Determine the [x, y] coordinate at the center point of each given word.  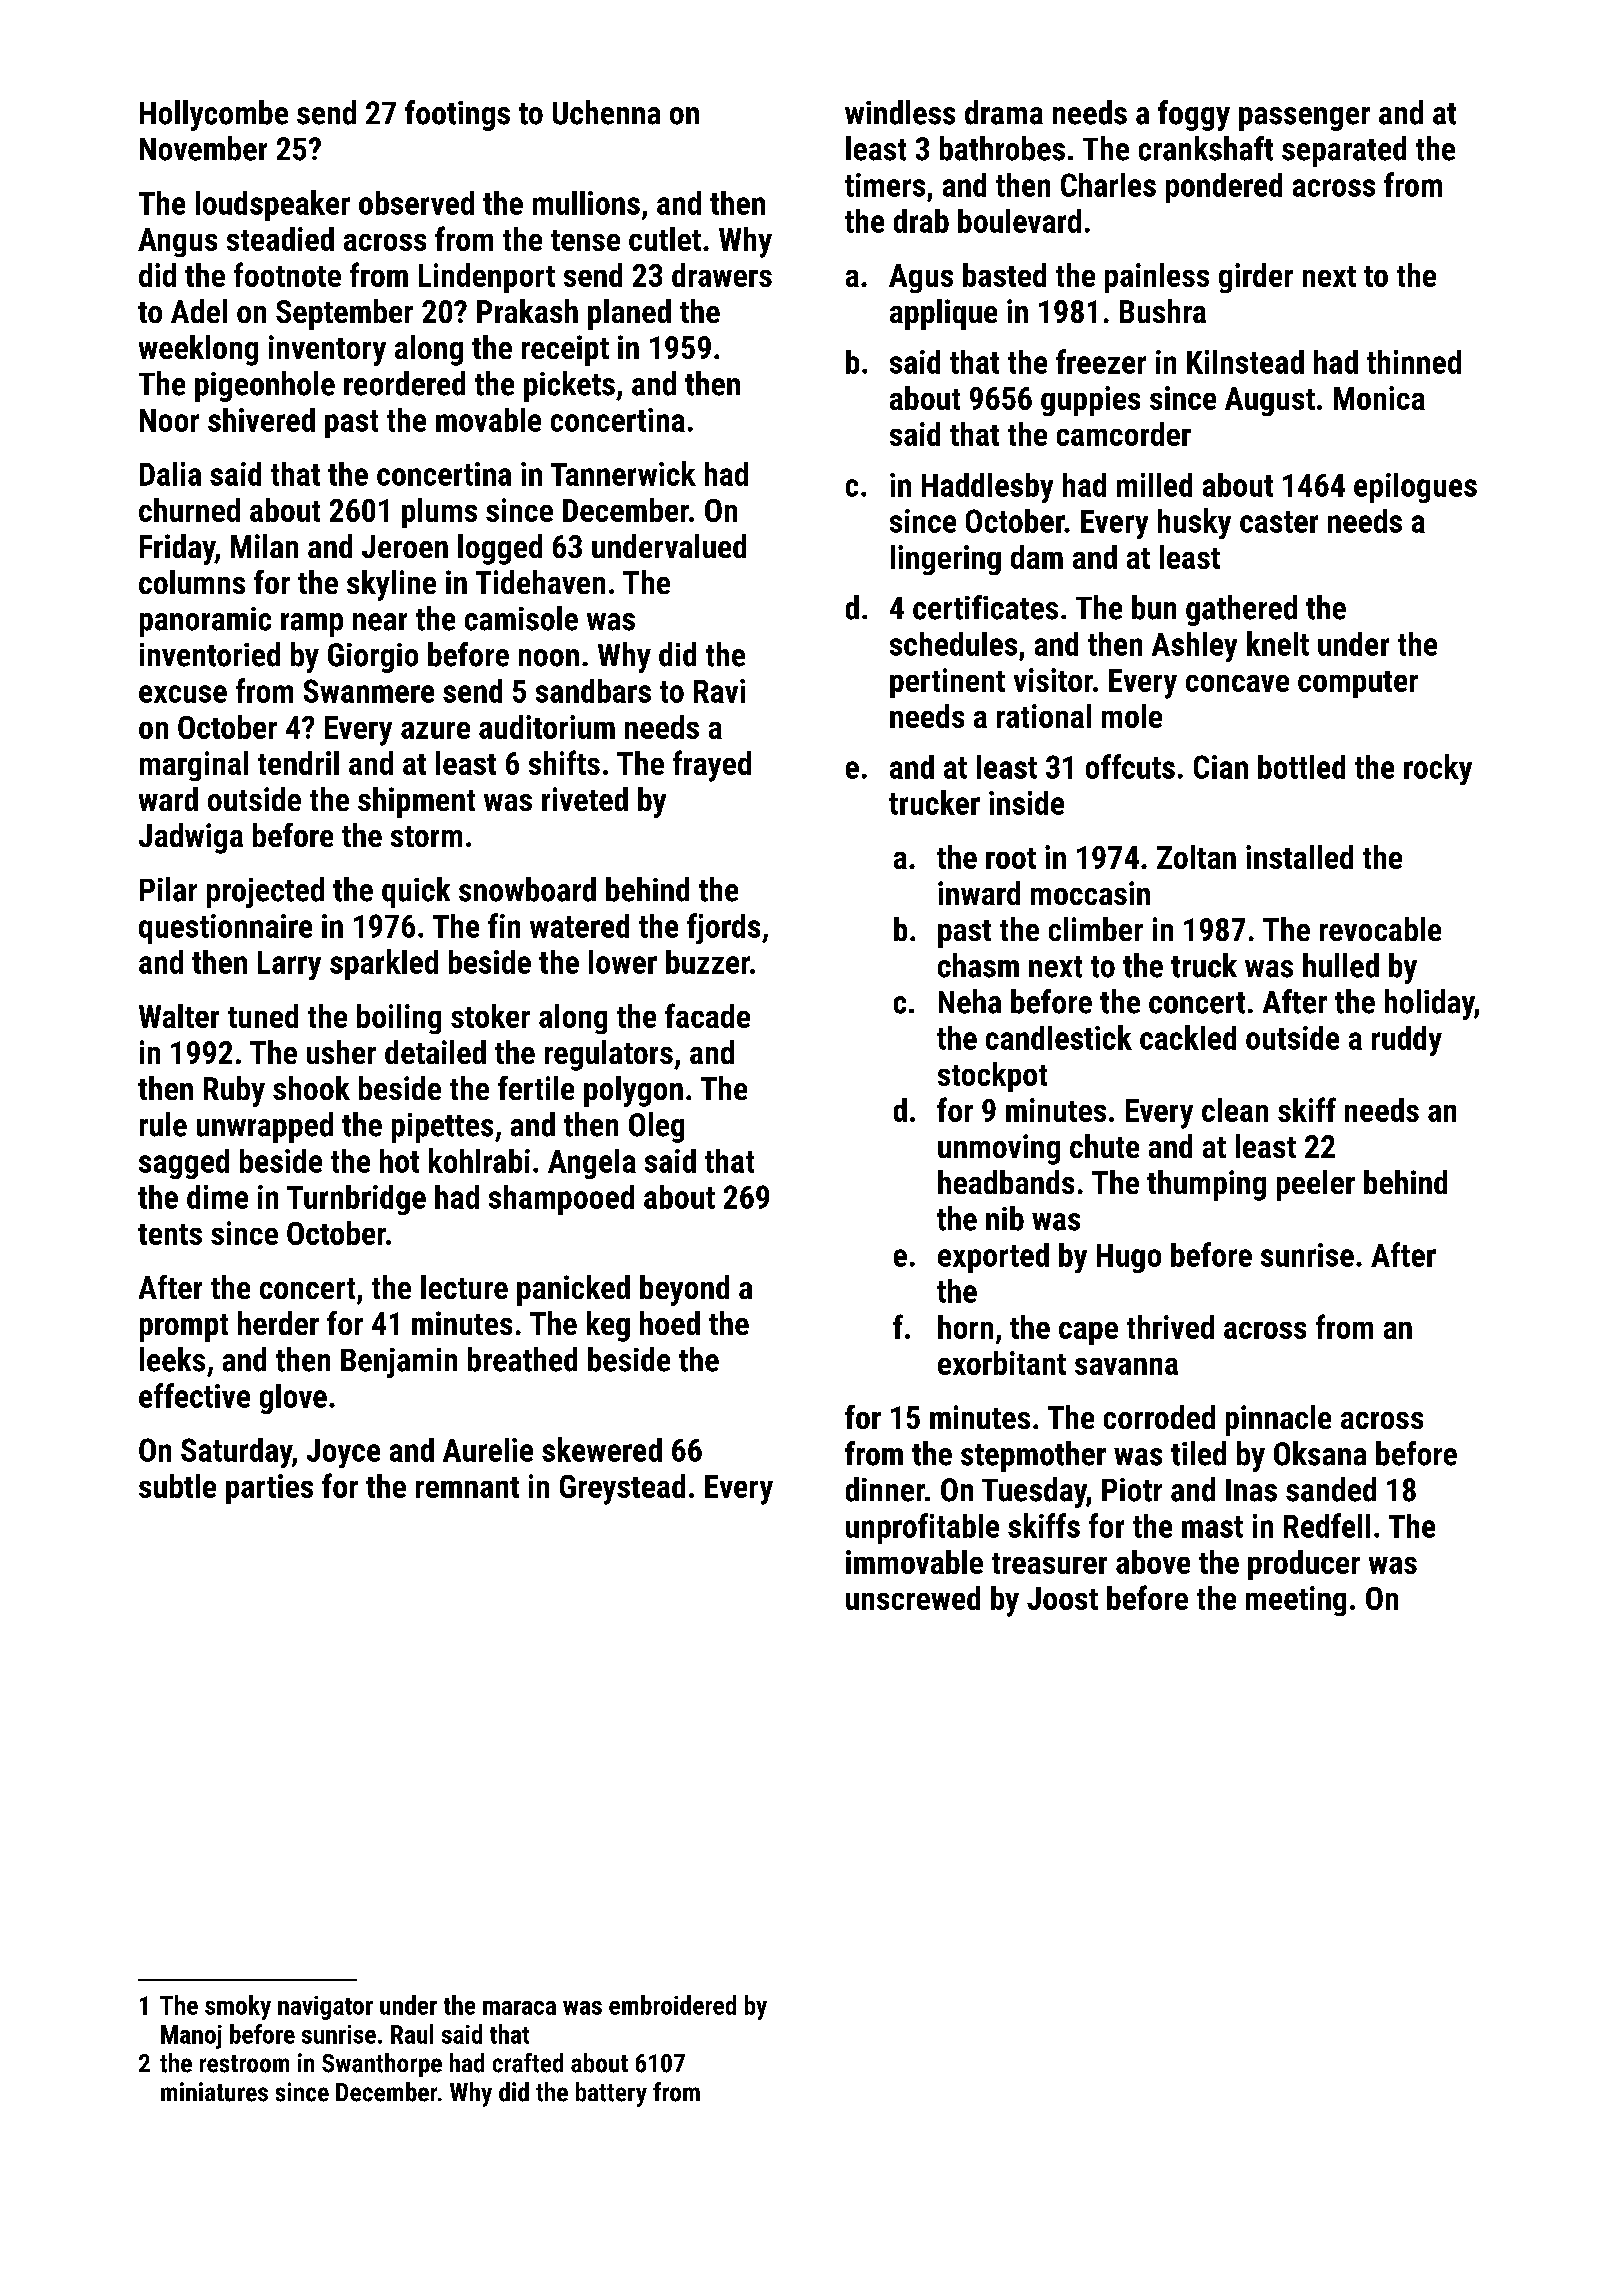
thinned [1414, 362]
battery [611, 2094]
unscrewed [913, 1598]
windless [900, 112]
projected [265, 892]
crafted [528, 2063]
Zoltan [1196, 857]
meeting [1296, 1601]
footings [457, 115]
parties [269, 1489]
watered [579, 926]
